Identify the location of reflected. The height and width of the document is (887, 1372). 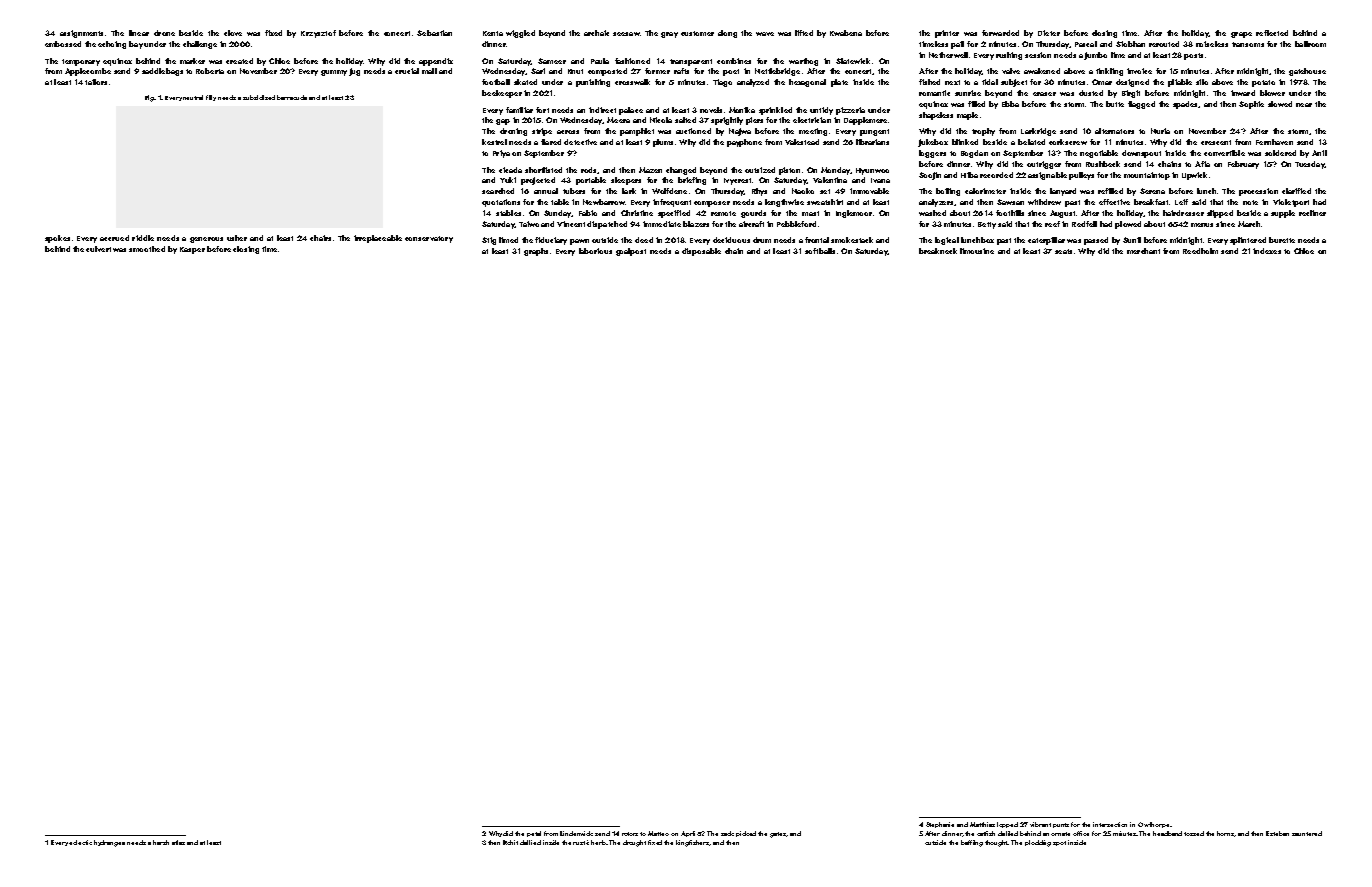
(1272, 33).
